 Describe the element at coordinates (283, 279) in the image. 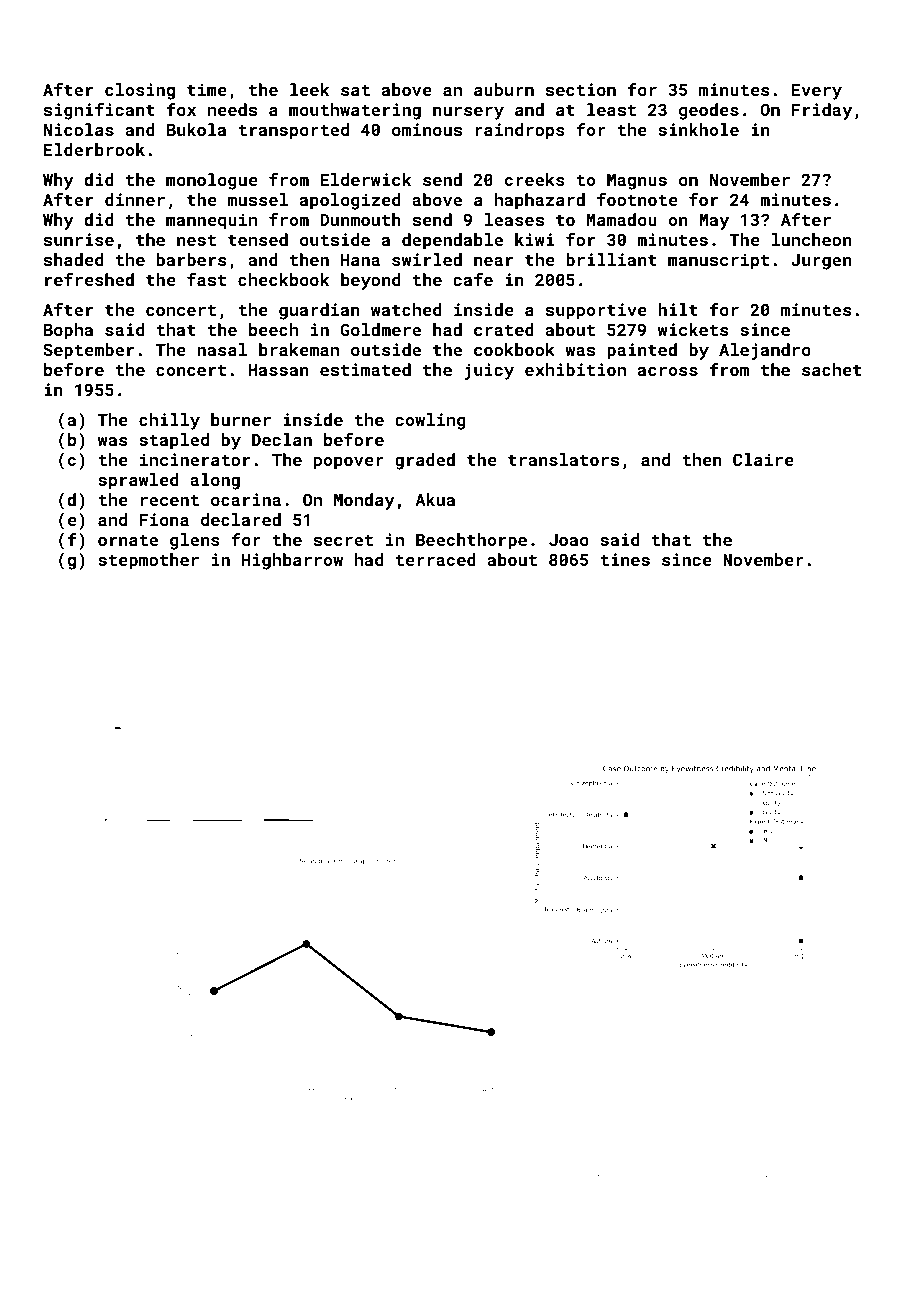

I see `checkbook` at that location.
